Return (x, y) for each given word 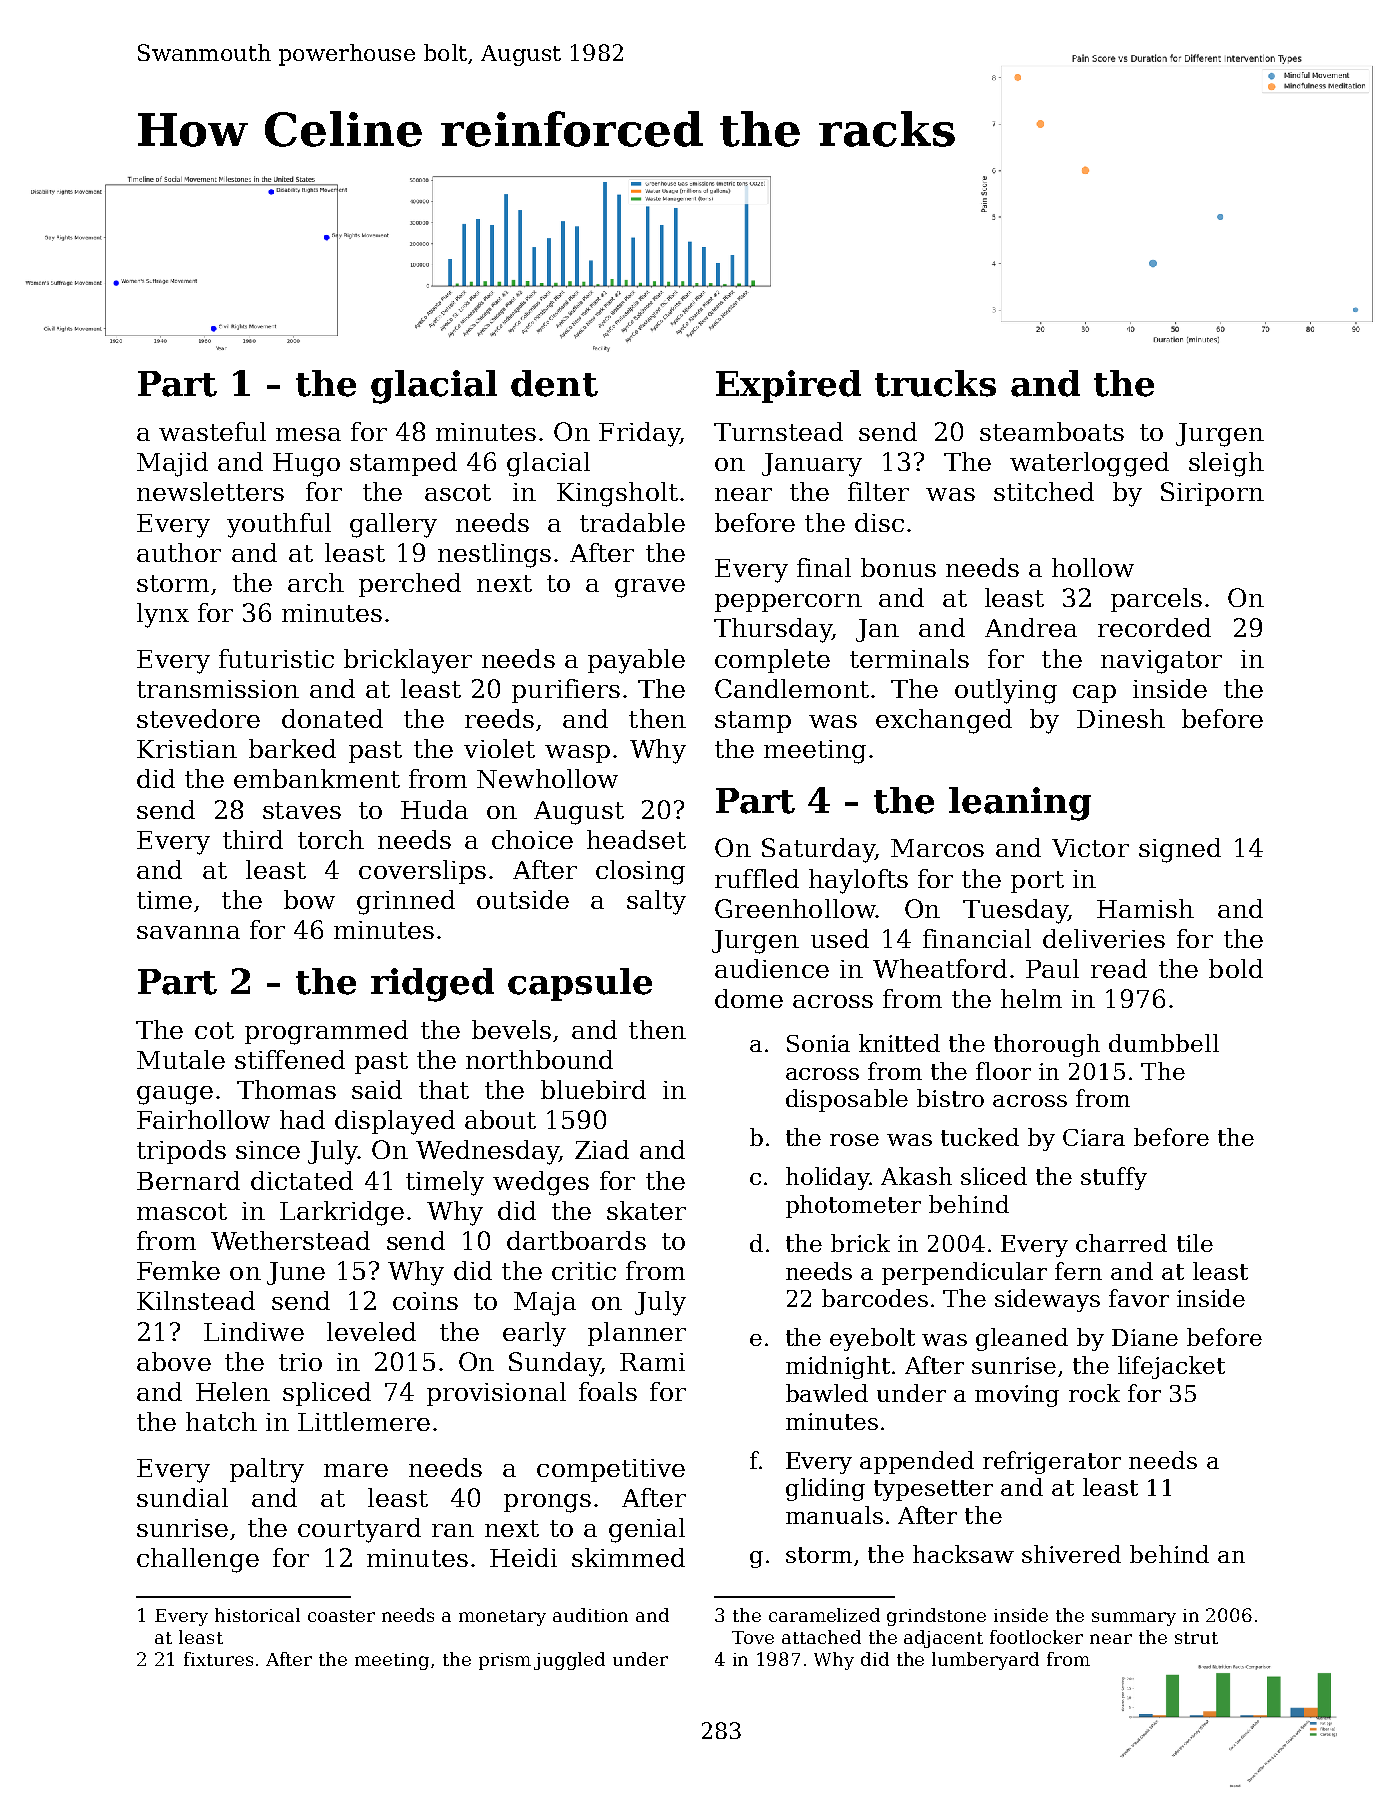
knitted (899, 1043)
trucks (935, 383)
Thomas (286, 1089)
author (179, 552)
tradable (632, 522)
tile (1195, 1243)
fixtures (218, 1659)
